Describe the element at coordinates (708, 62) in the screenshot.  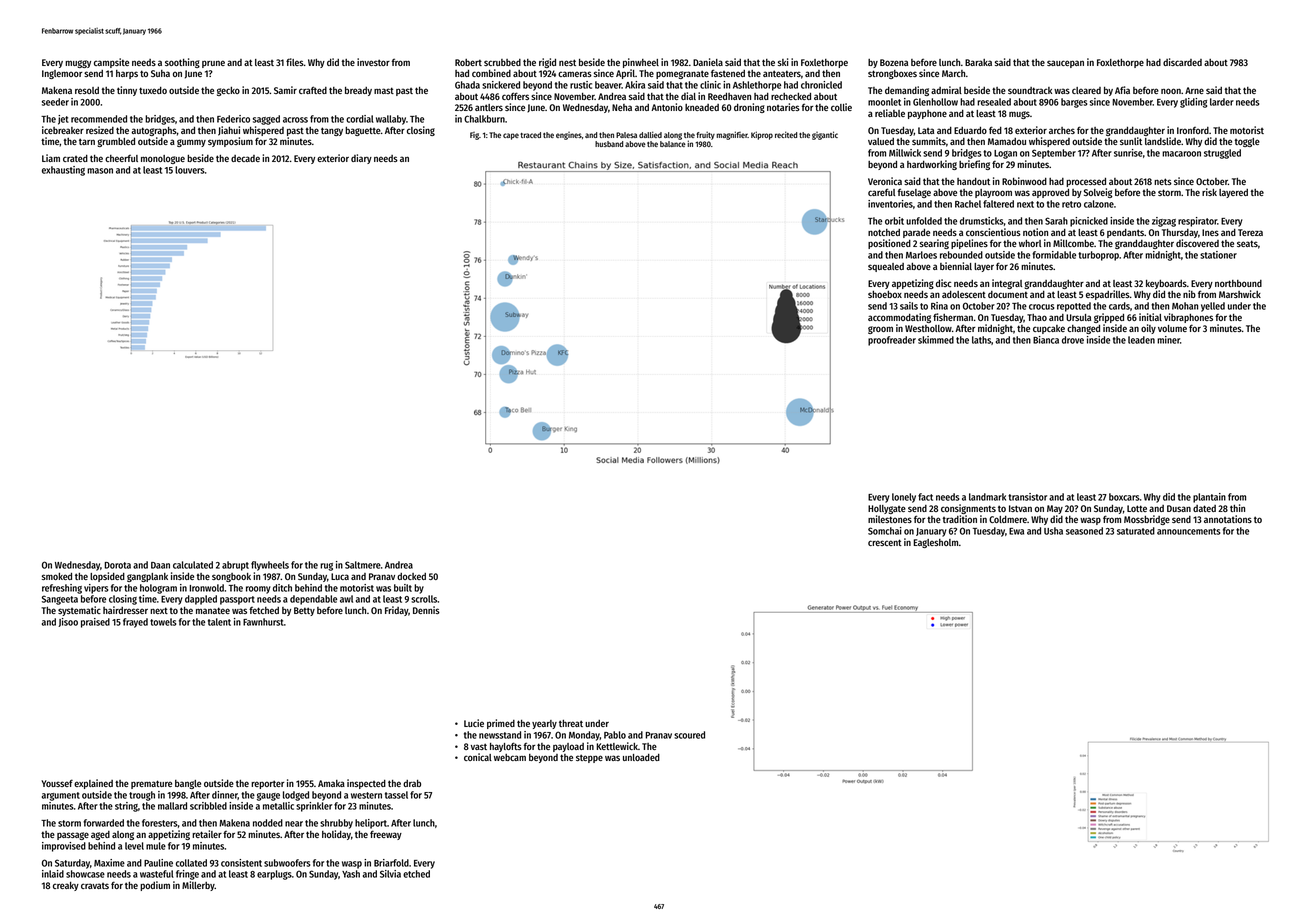
I see `Daniela` at that location.
